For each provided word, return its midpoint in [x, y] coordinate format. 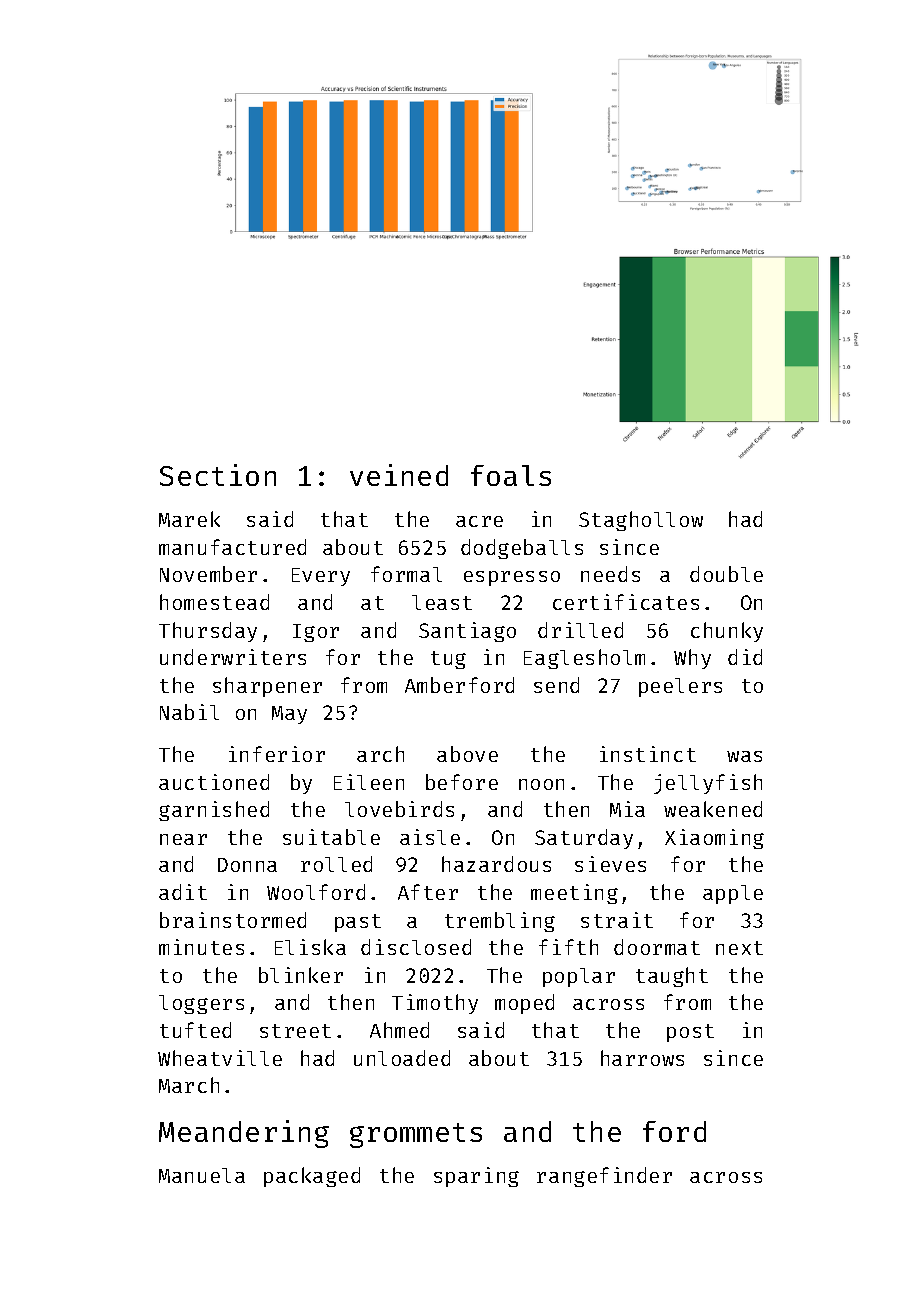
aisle [430, 837]
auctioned [214, 782]
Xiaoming [714, 839]
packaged [312, 1177]
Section [218, 475]
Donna [247, 865]
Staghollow [641, 521]
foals [511, 475]
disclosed [416, 947]
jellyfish [708, 784]
